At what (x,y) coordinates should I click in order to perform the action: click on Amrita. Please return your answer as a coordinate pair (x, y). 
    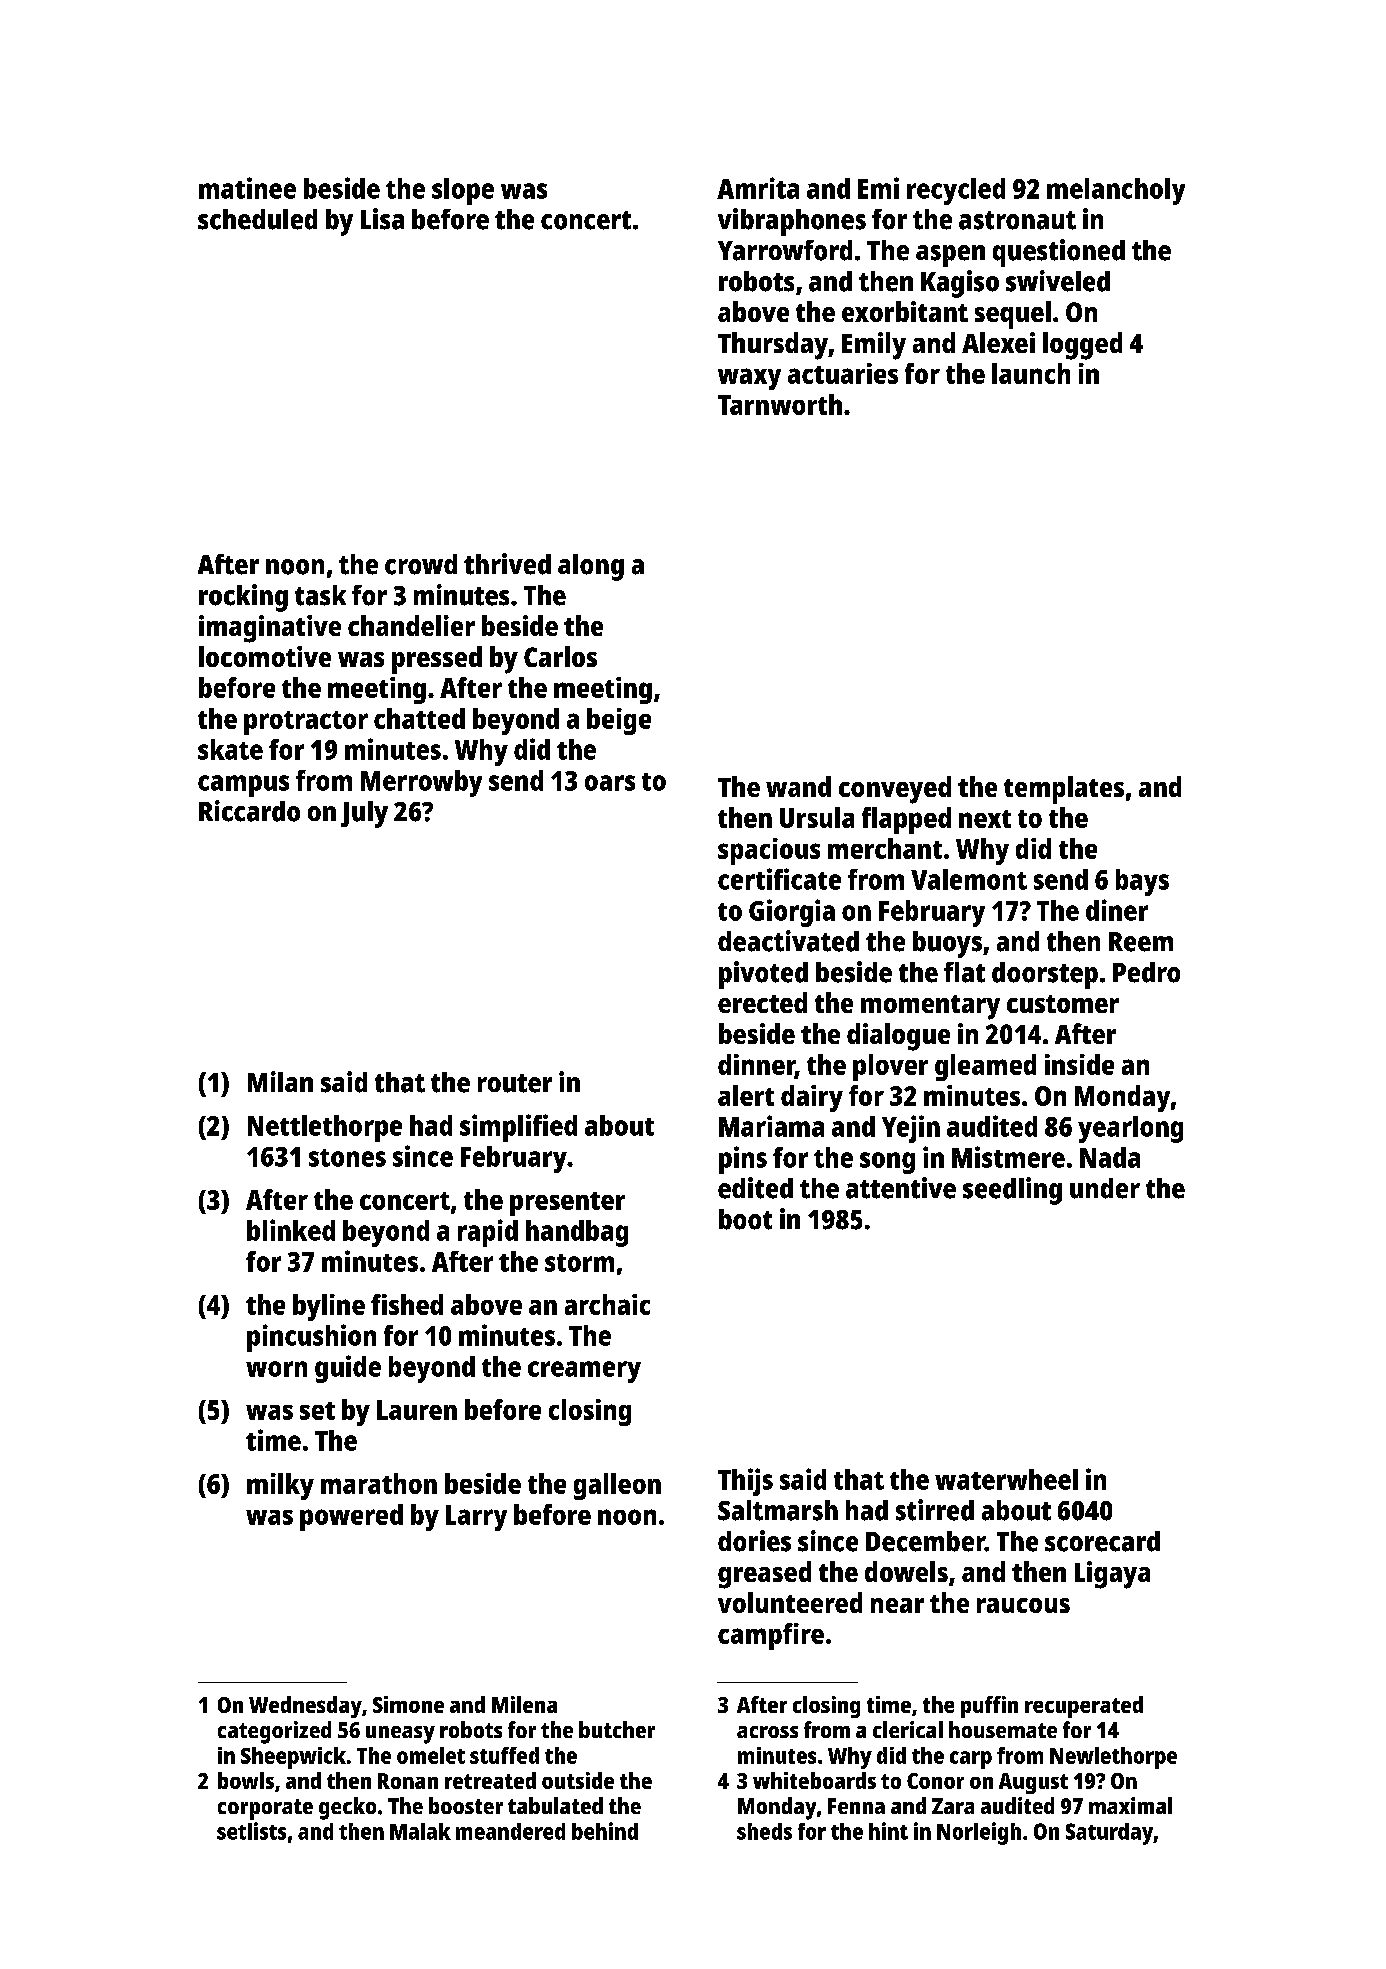
    Looking at the image, I should click on (758, 188).
